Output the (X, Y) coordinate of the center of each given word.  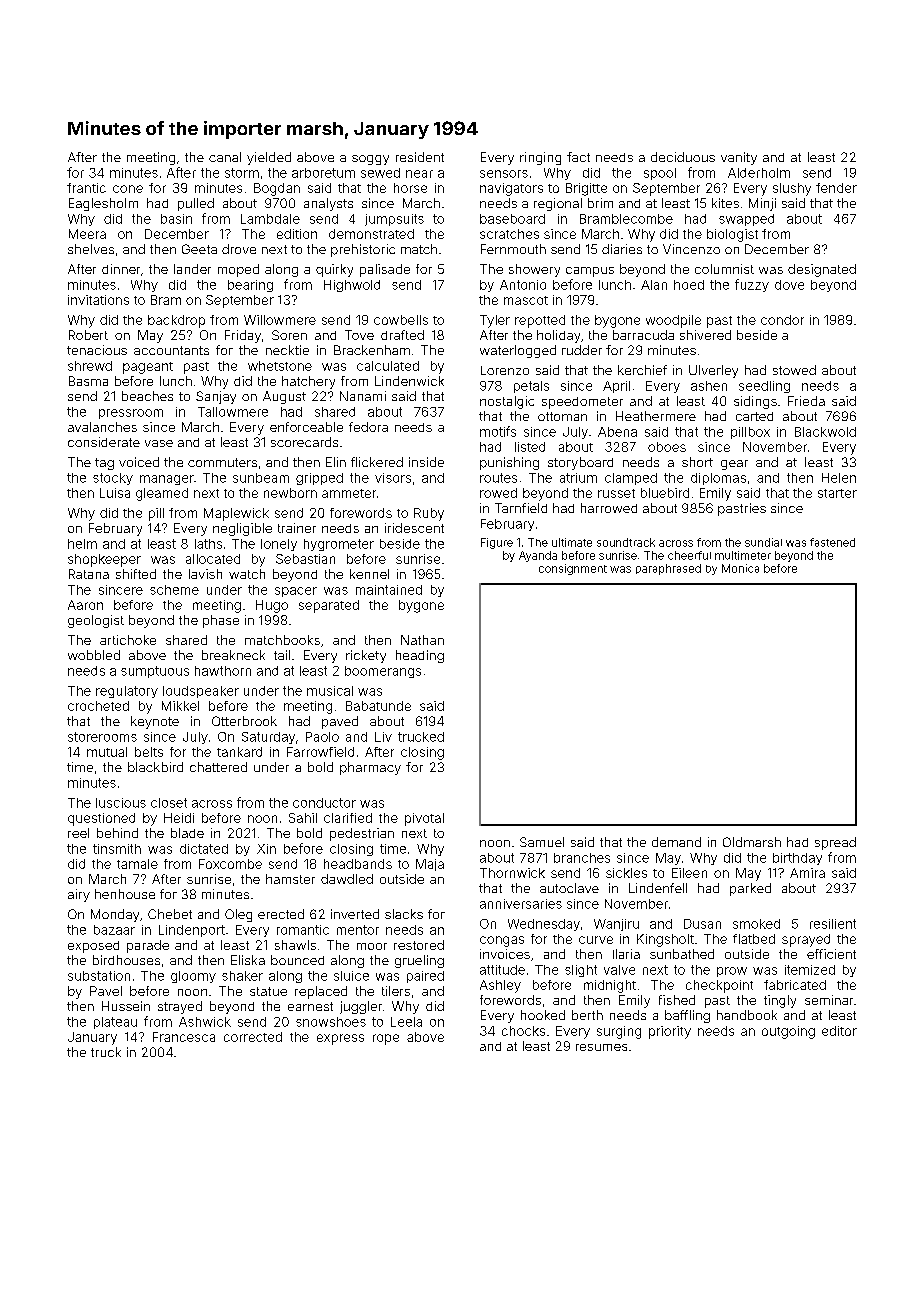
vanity (739, 158)
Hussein (126, 1006)
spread (835, 843)
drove (239, 249)
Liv (383, 737)
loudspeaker (201, 692)
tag (104, 464)
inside (426, 462)
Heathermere (656, 416)
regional (558, 204)
